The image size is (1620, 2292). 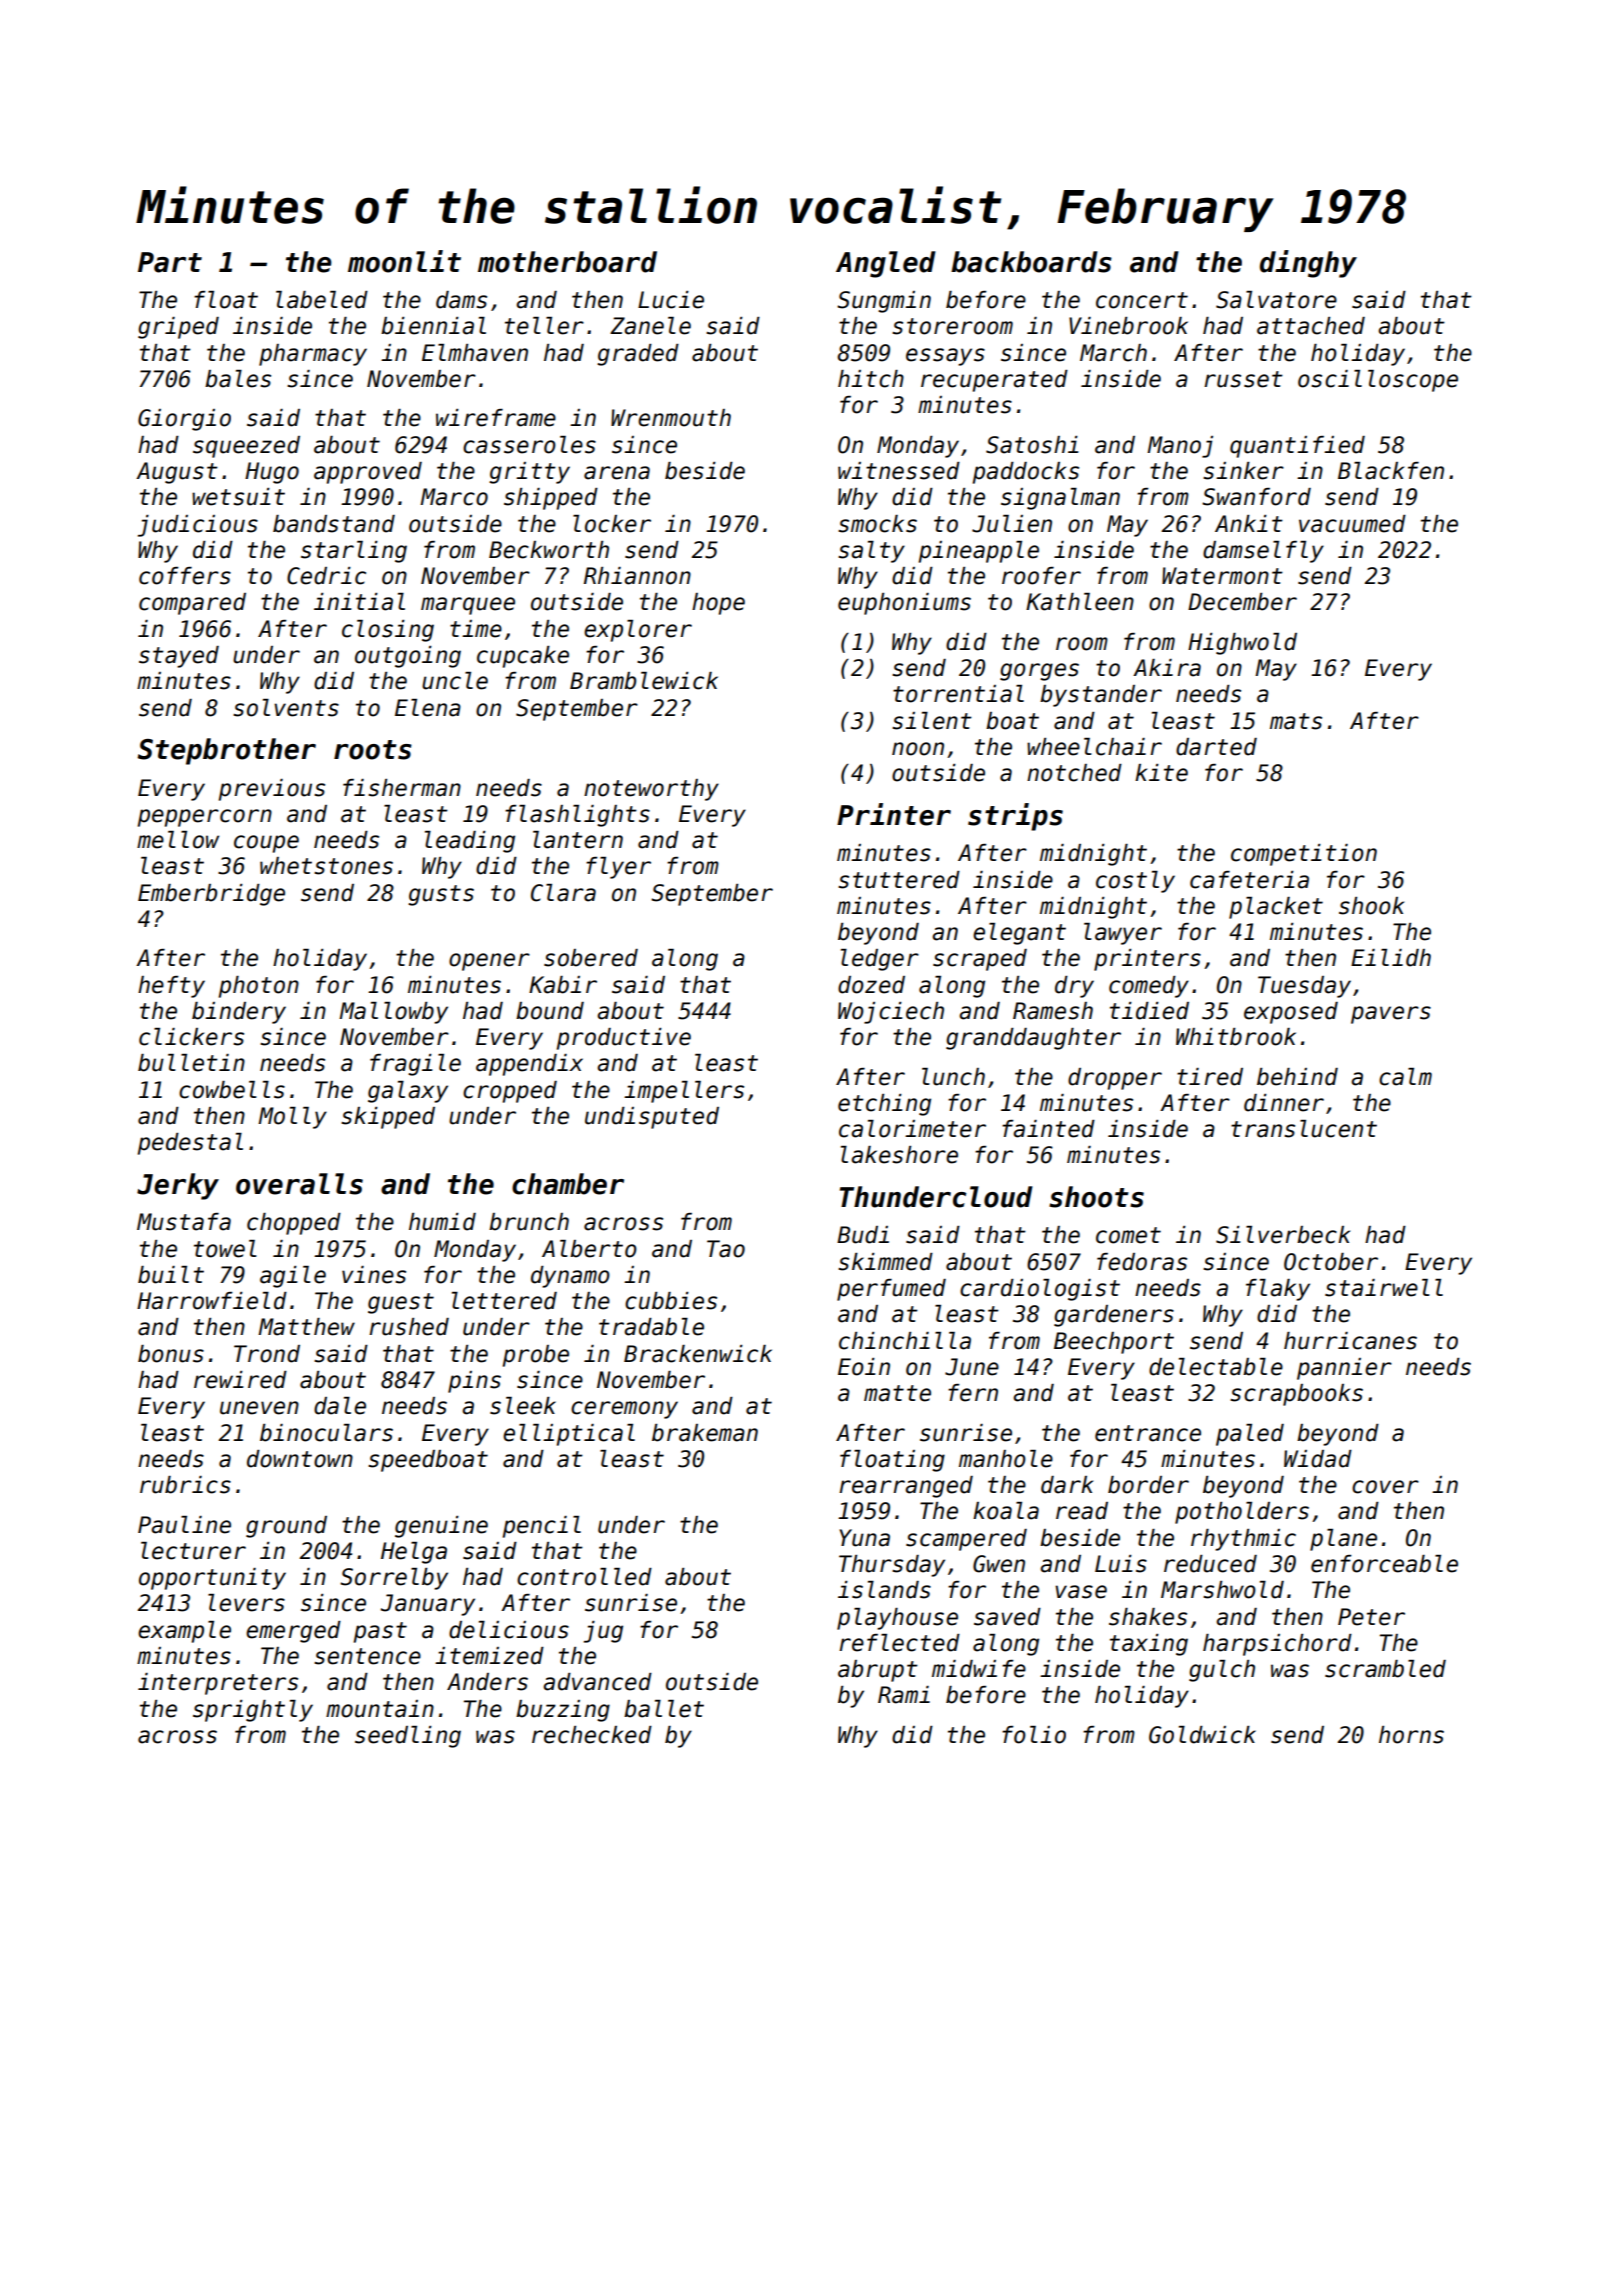 What do you see at coordinates (906, 1487) in the screenshot?
I see `rearranged` at bounding box center [906, 1487].
